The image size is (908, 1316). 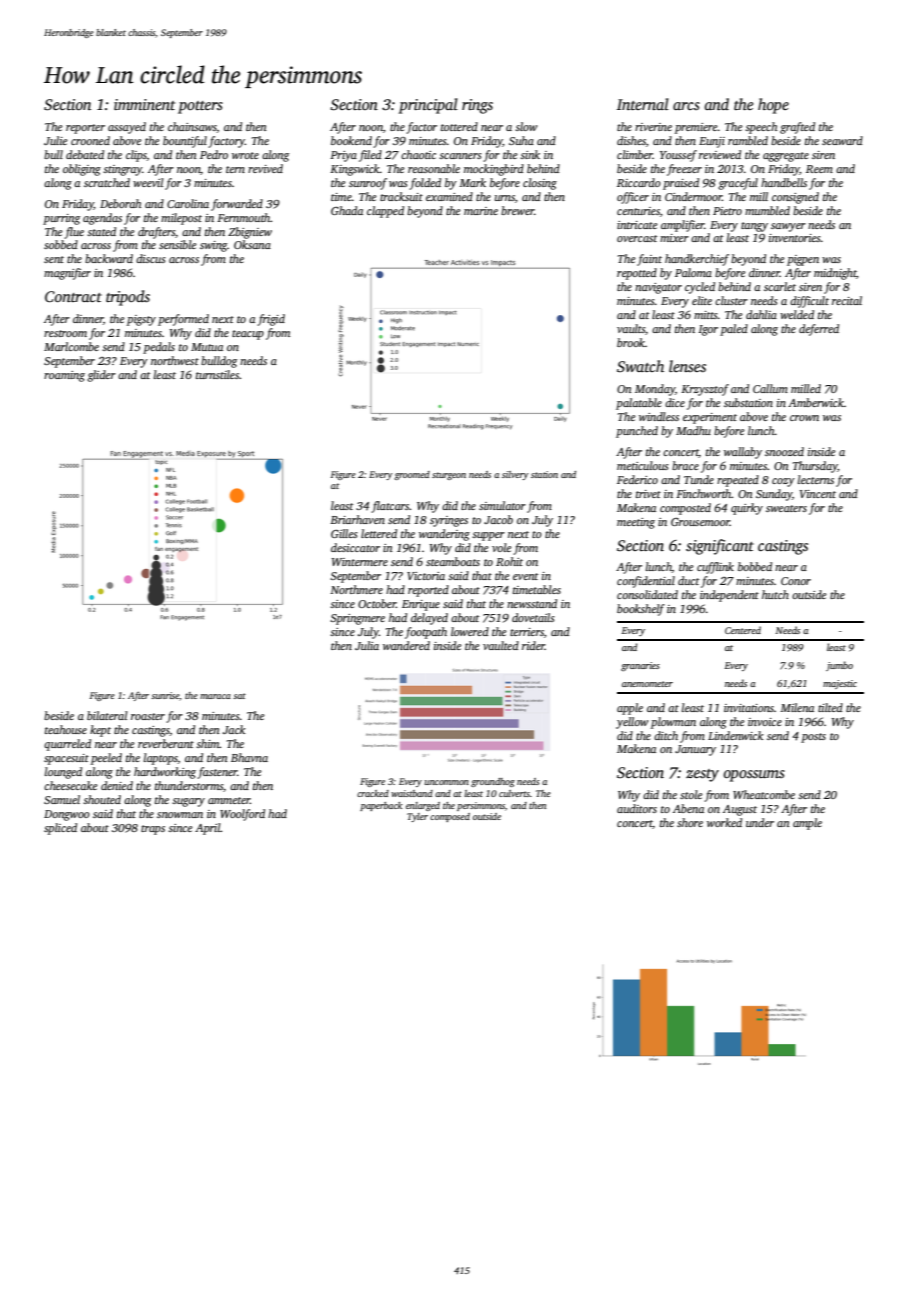 What do you see at coordinates (686, 106) in the image?
I see `arcs` at bounding box center [686, 106].
